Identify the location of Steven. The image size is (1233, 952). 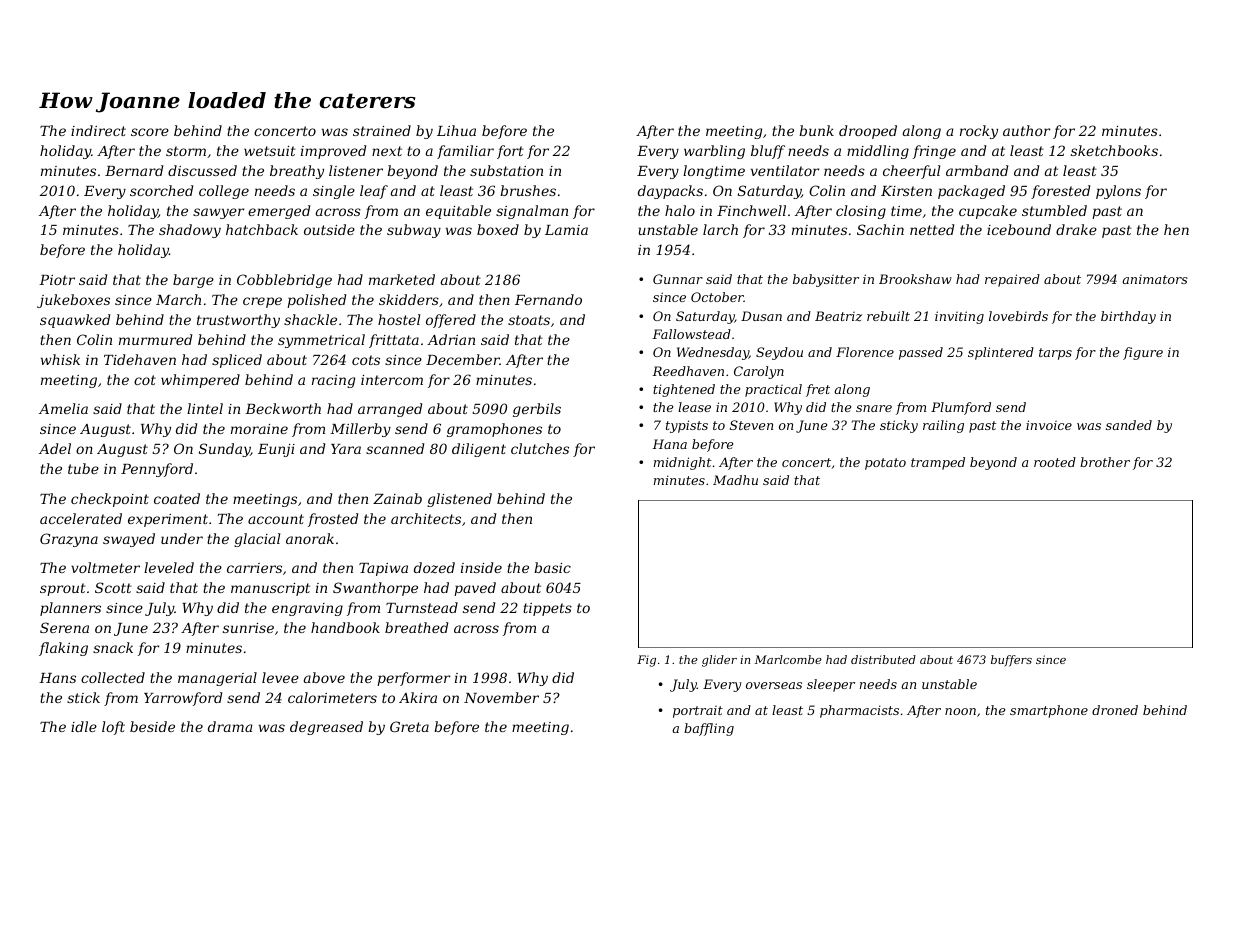
(751, 425).
